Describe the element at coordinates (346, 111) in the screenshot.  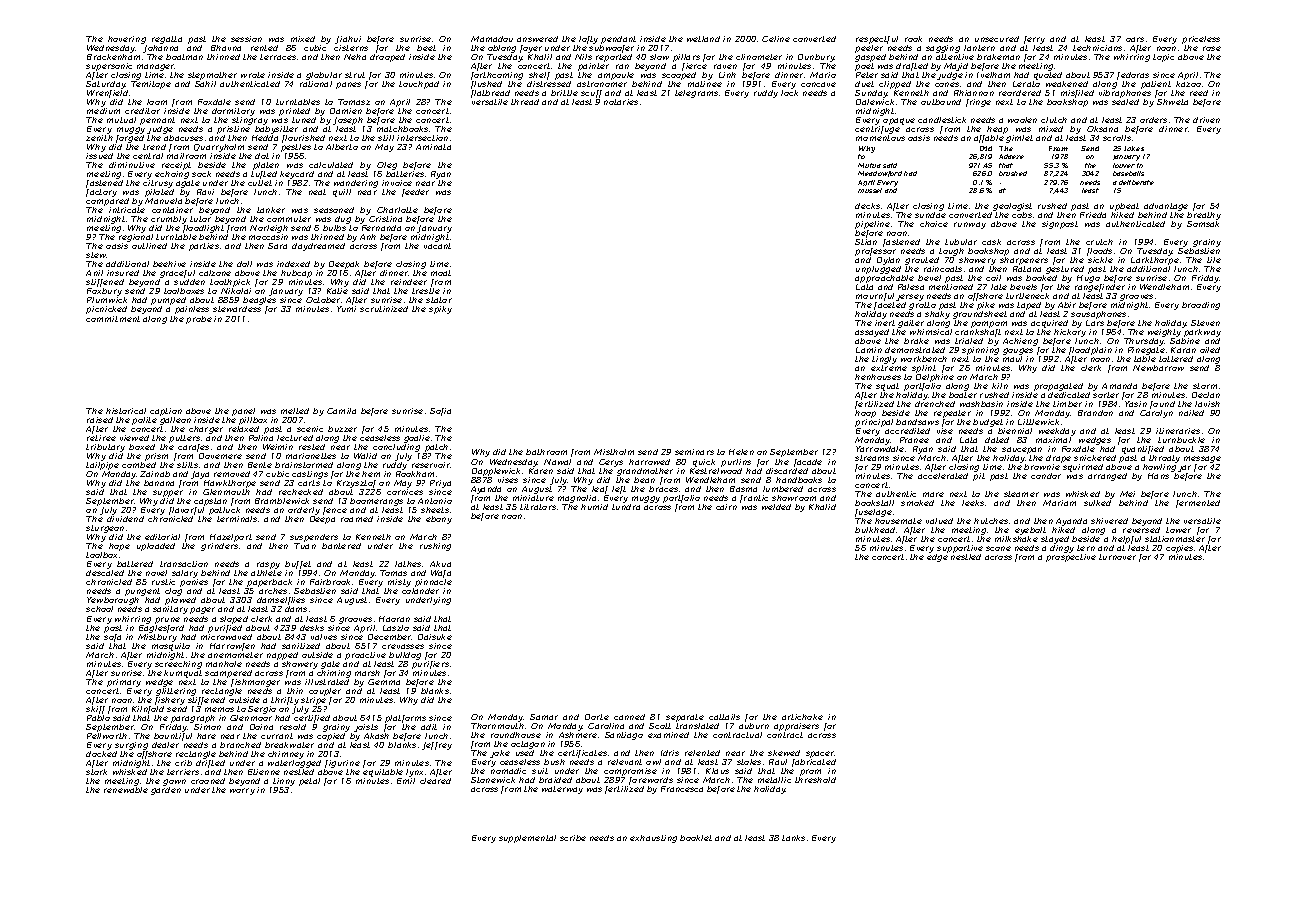
I see `Damien` at that location.
